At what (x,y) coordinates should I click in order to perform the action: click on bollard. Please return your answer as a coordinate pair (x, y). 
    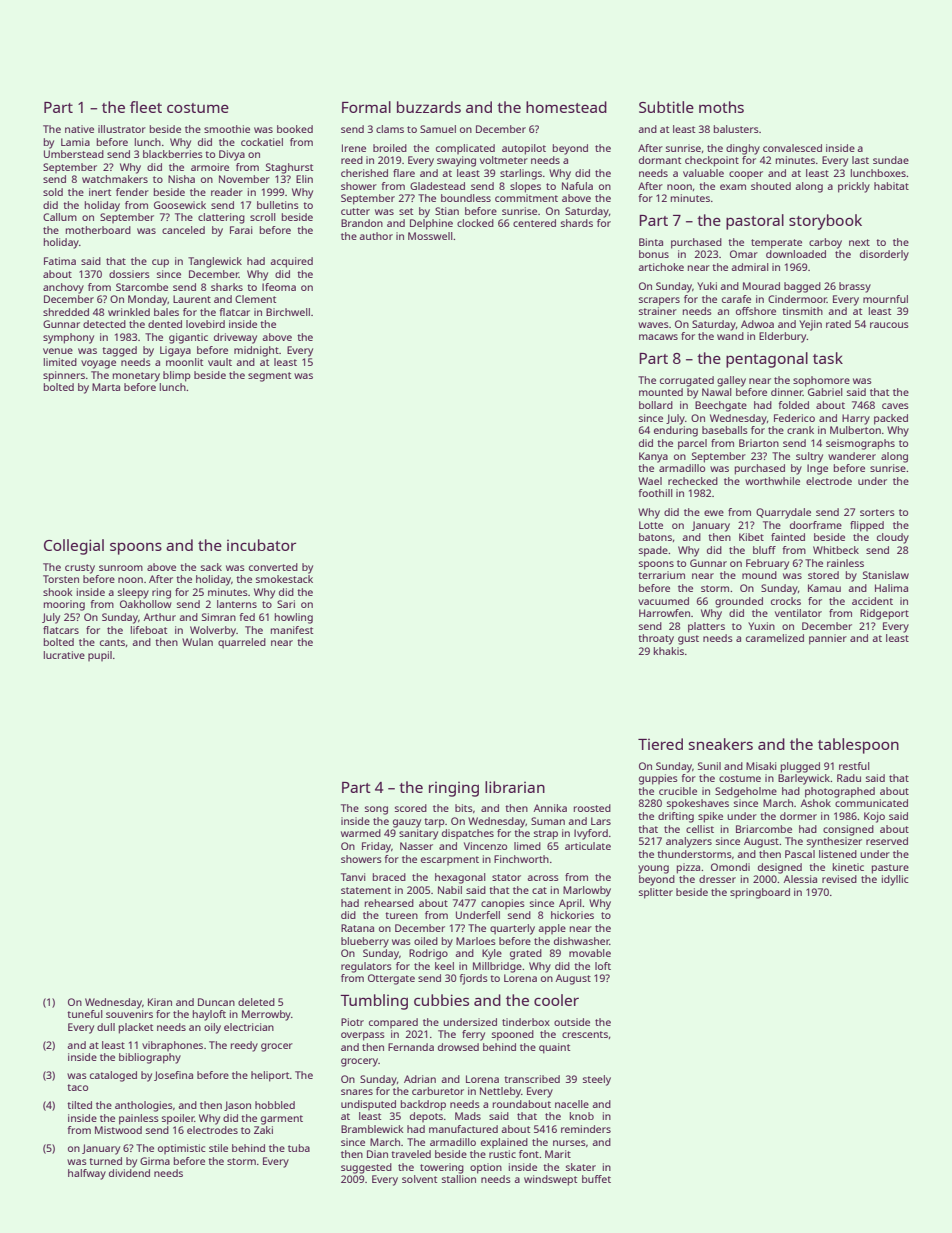
    Looking at the image, I should click on (656, 405).
